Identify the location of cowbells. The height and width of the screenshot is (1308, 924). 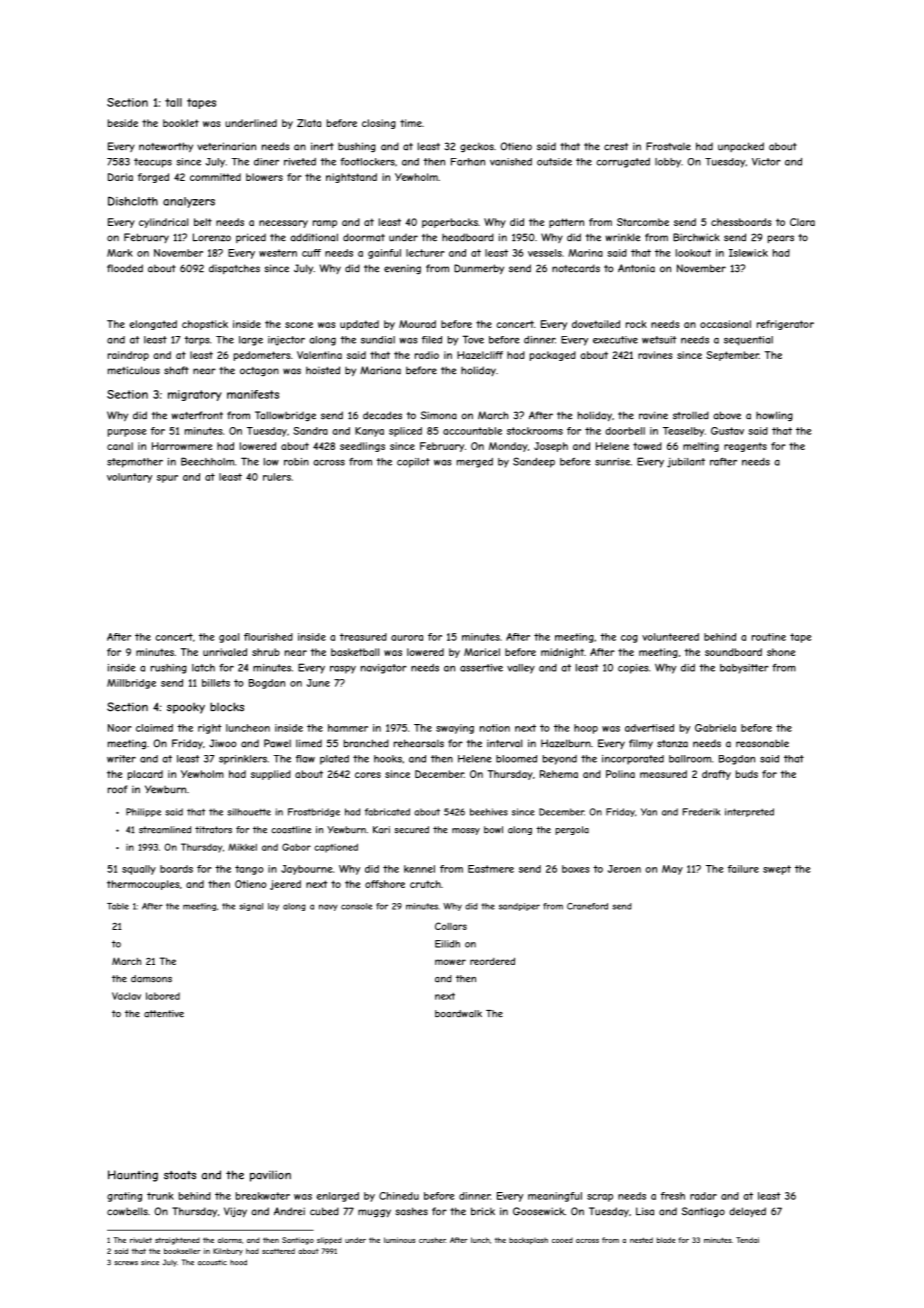
(127, 1211).
